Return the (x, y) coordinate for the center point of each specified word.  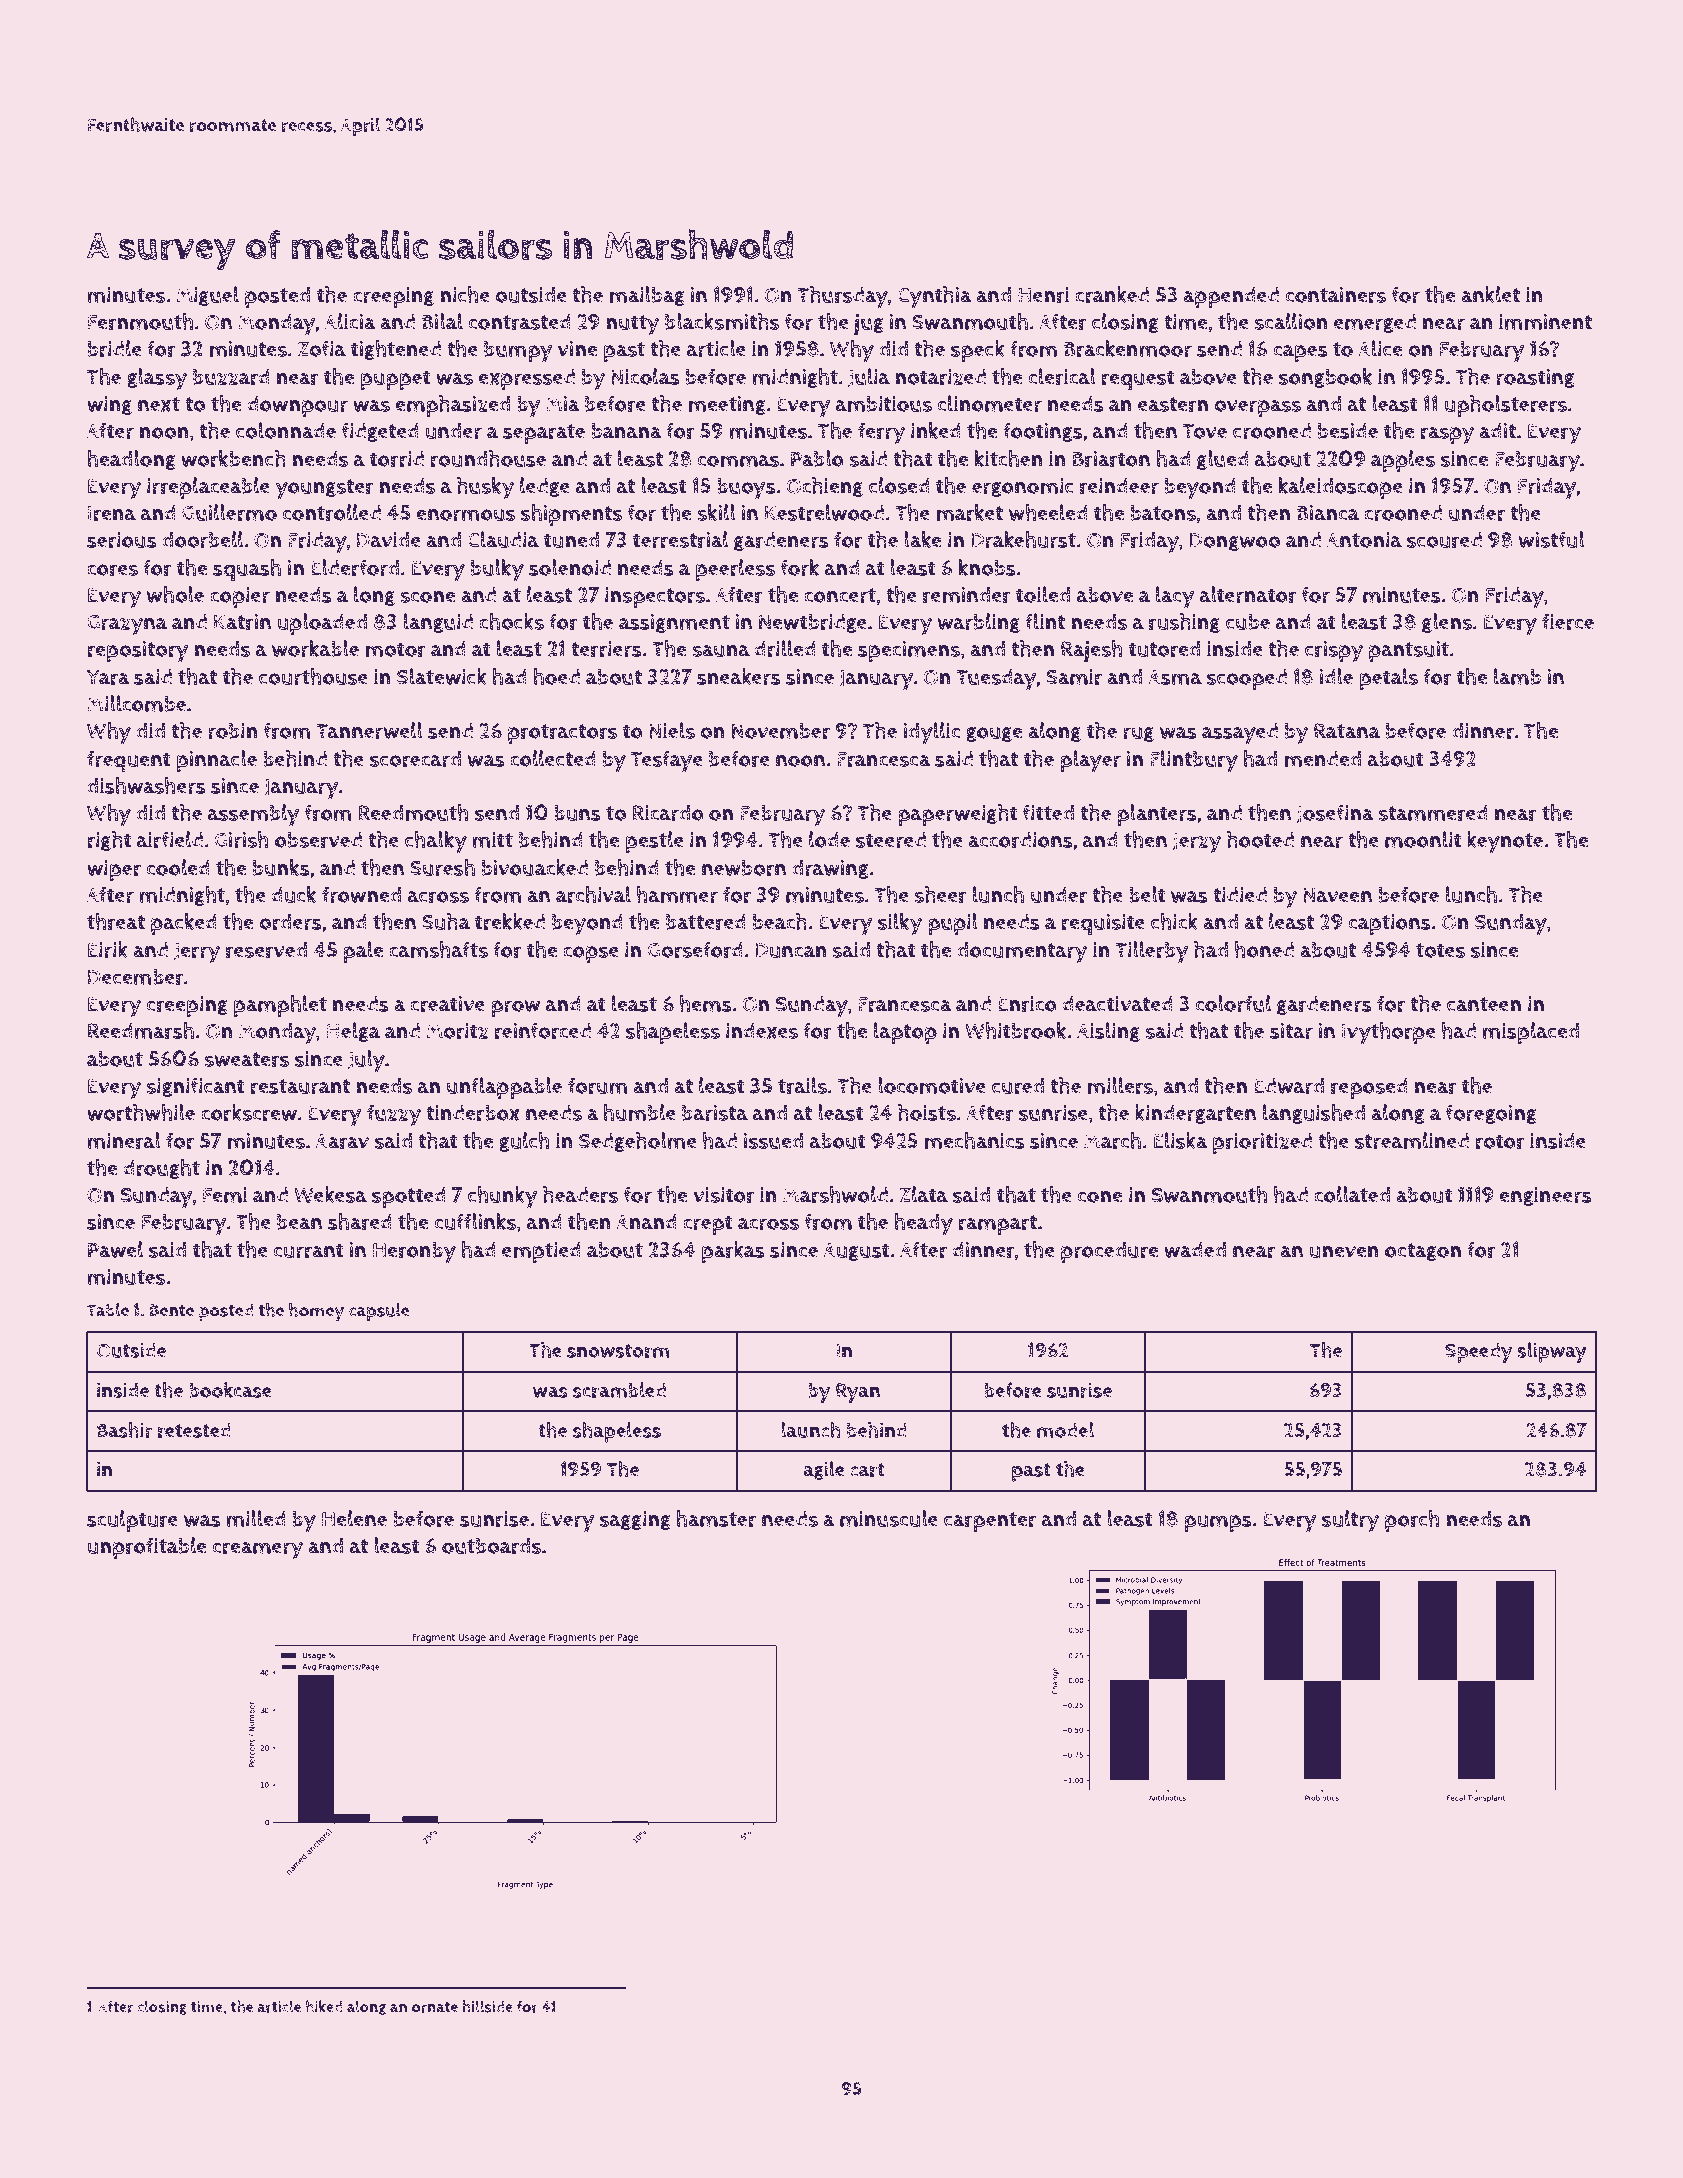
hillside (488, 2006)
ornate (434, 2007)
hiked (324, 2006)
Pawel (115, 1249)
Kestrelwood (824, 512)
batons (1163, 513)
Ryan (858, 1393)
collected (553, 758)
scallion (1291, 321)
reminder (967, 595)
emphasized (452, 406)
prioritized (1262, 1143)
